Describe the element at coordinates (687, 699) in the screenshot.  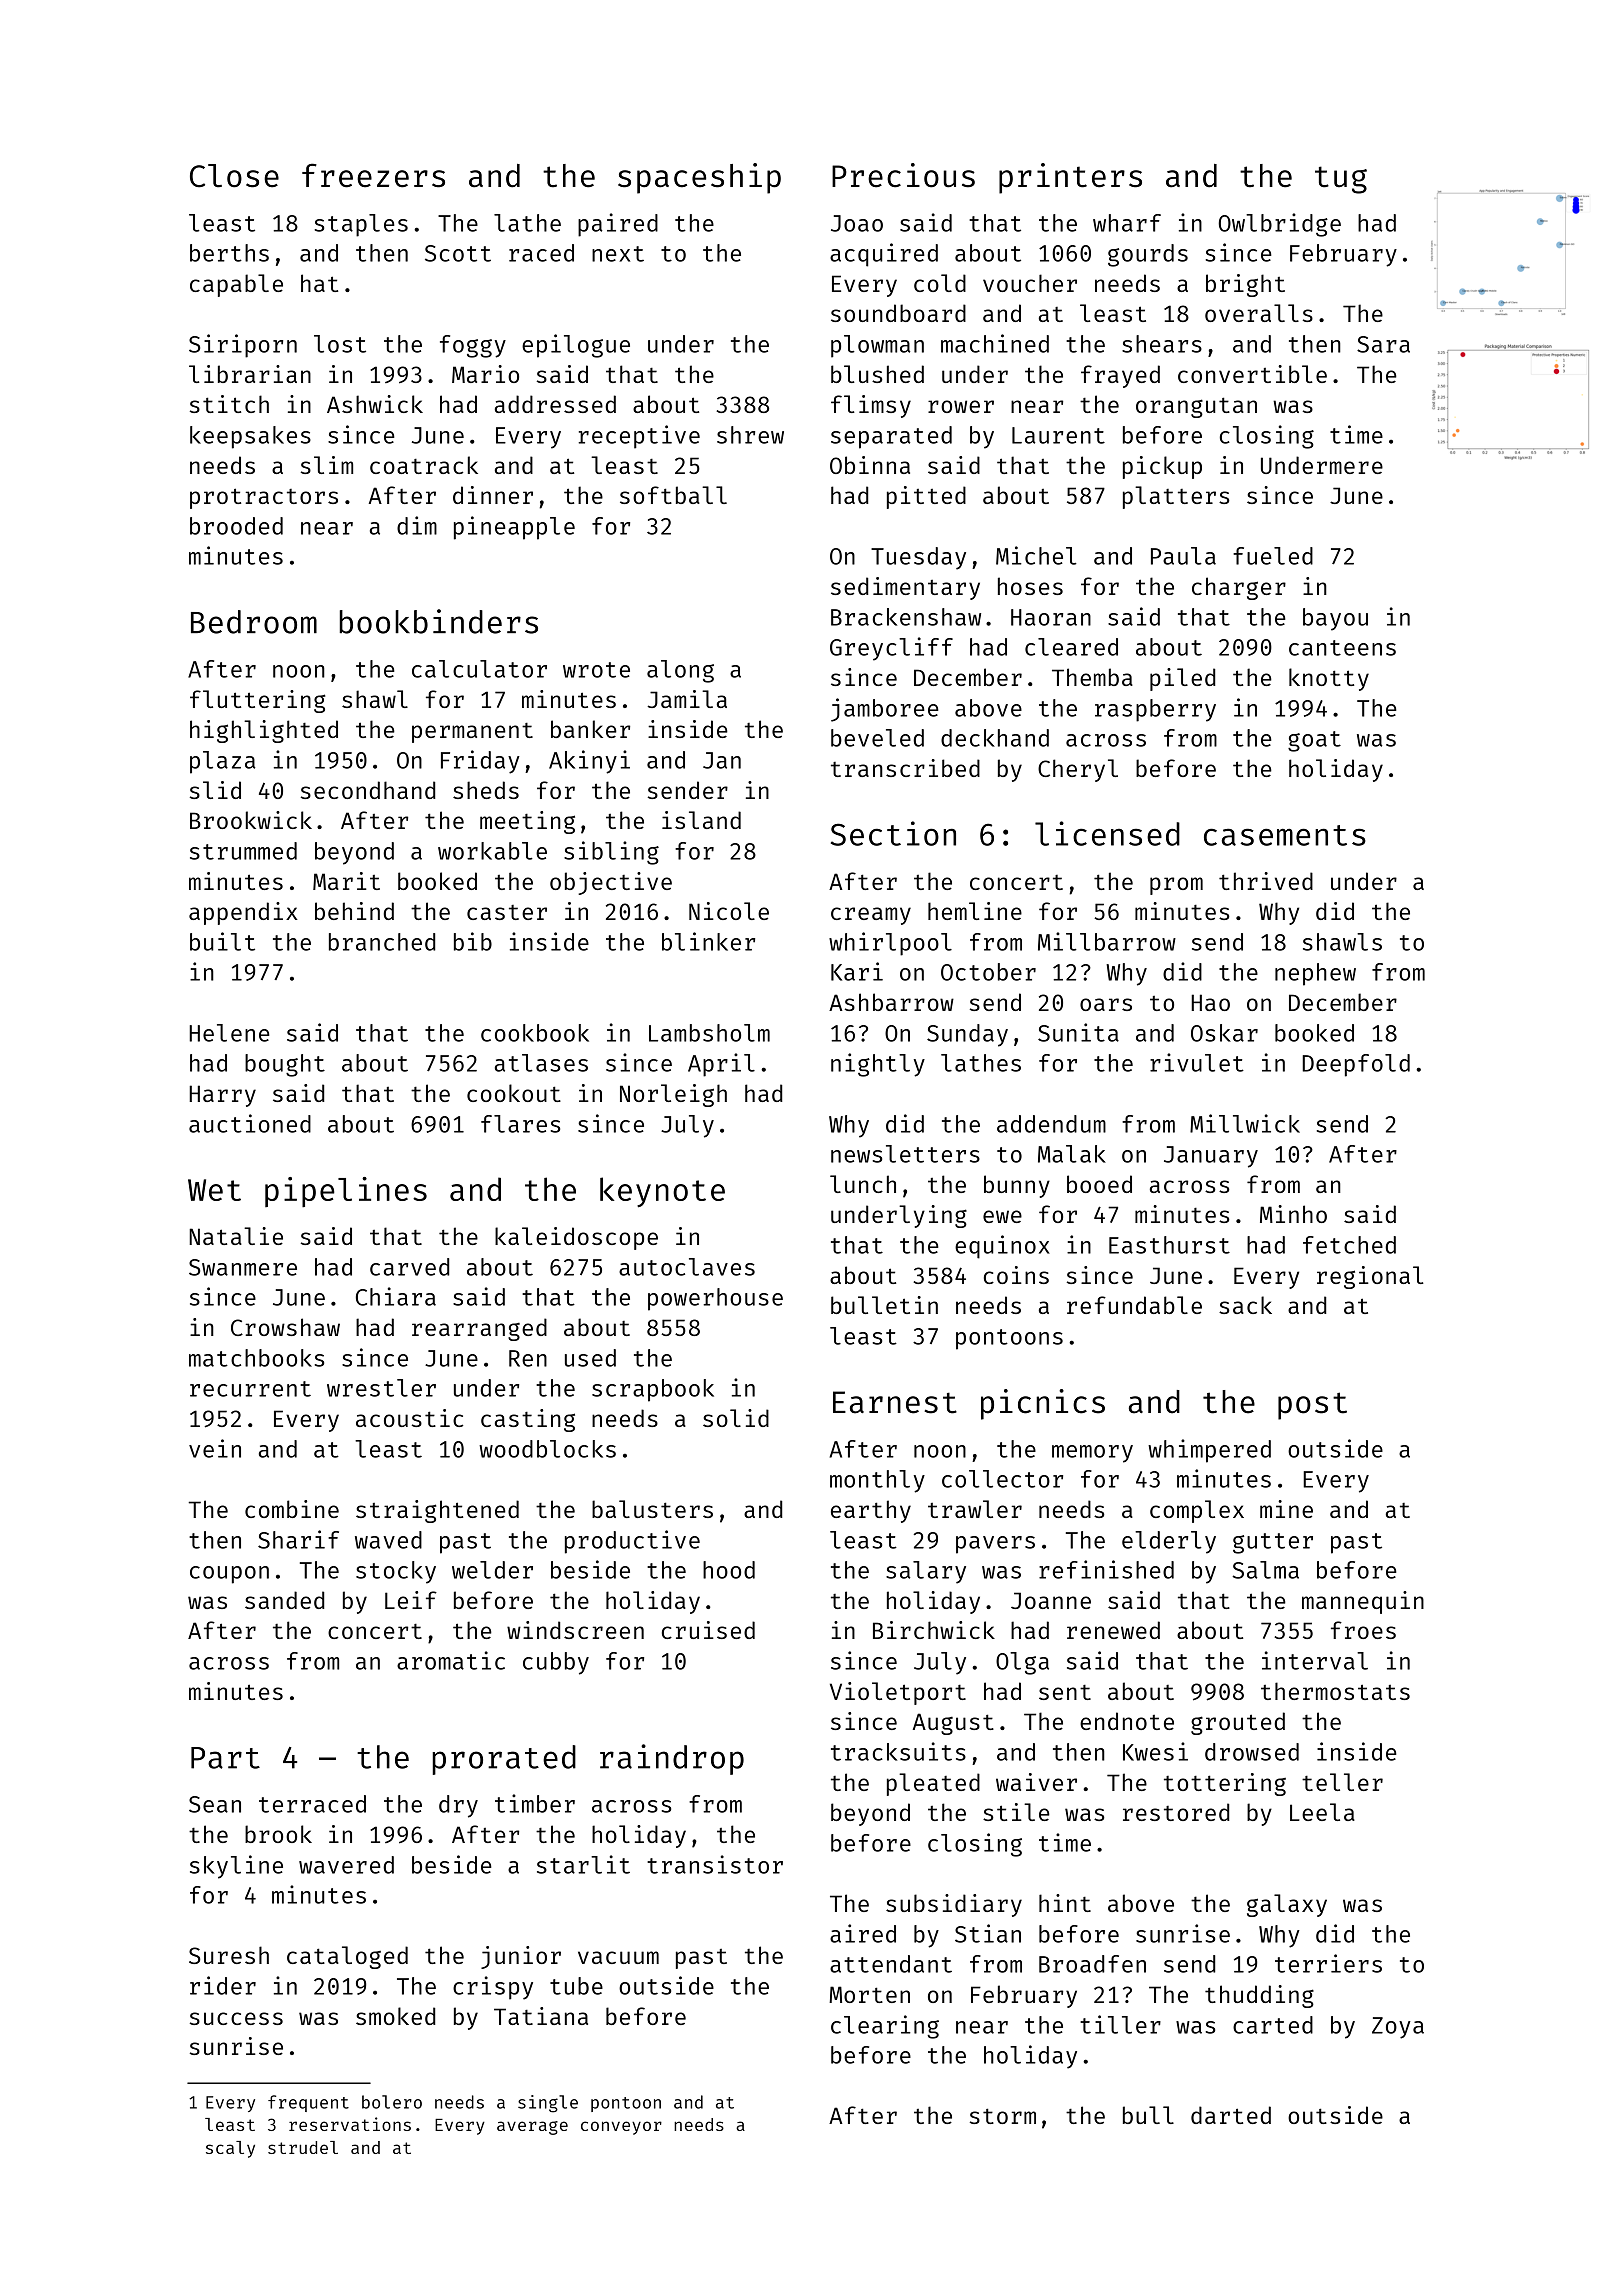
I see `Jamila` at that location.
